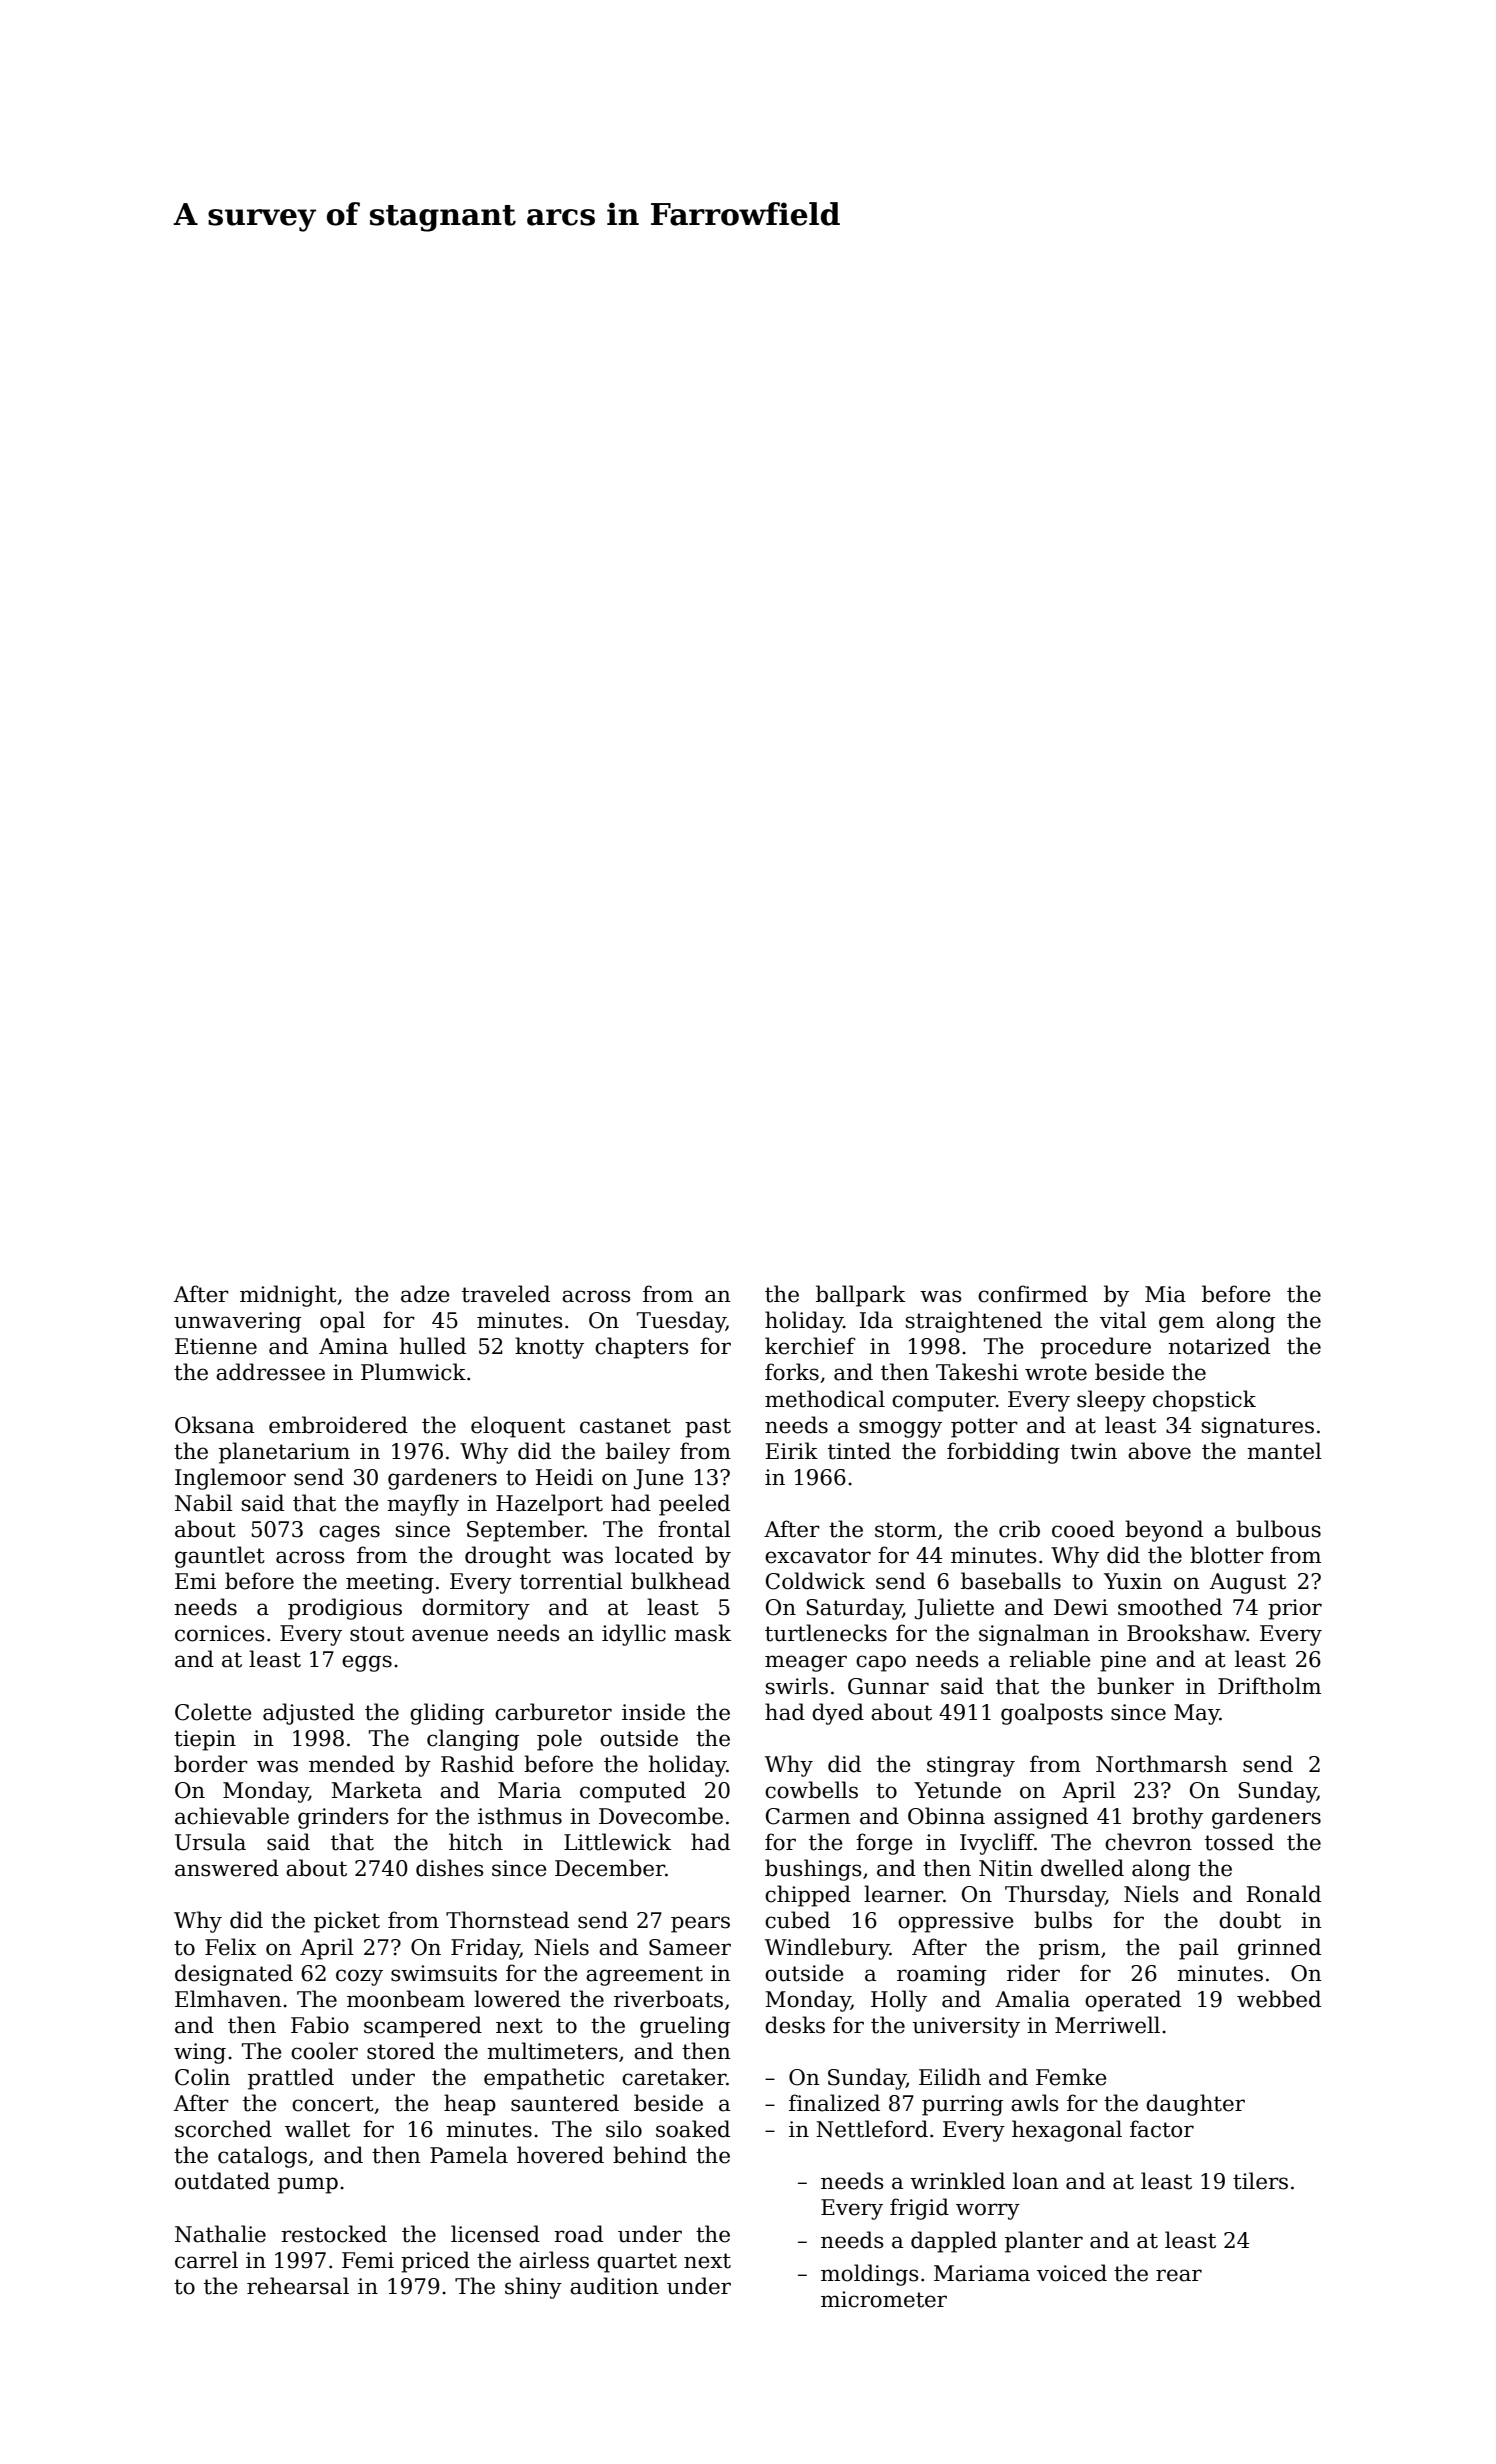 This screenshot has height=2464, width=1496. I want to click on micrometer, so click(884, 2299).
